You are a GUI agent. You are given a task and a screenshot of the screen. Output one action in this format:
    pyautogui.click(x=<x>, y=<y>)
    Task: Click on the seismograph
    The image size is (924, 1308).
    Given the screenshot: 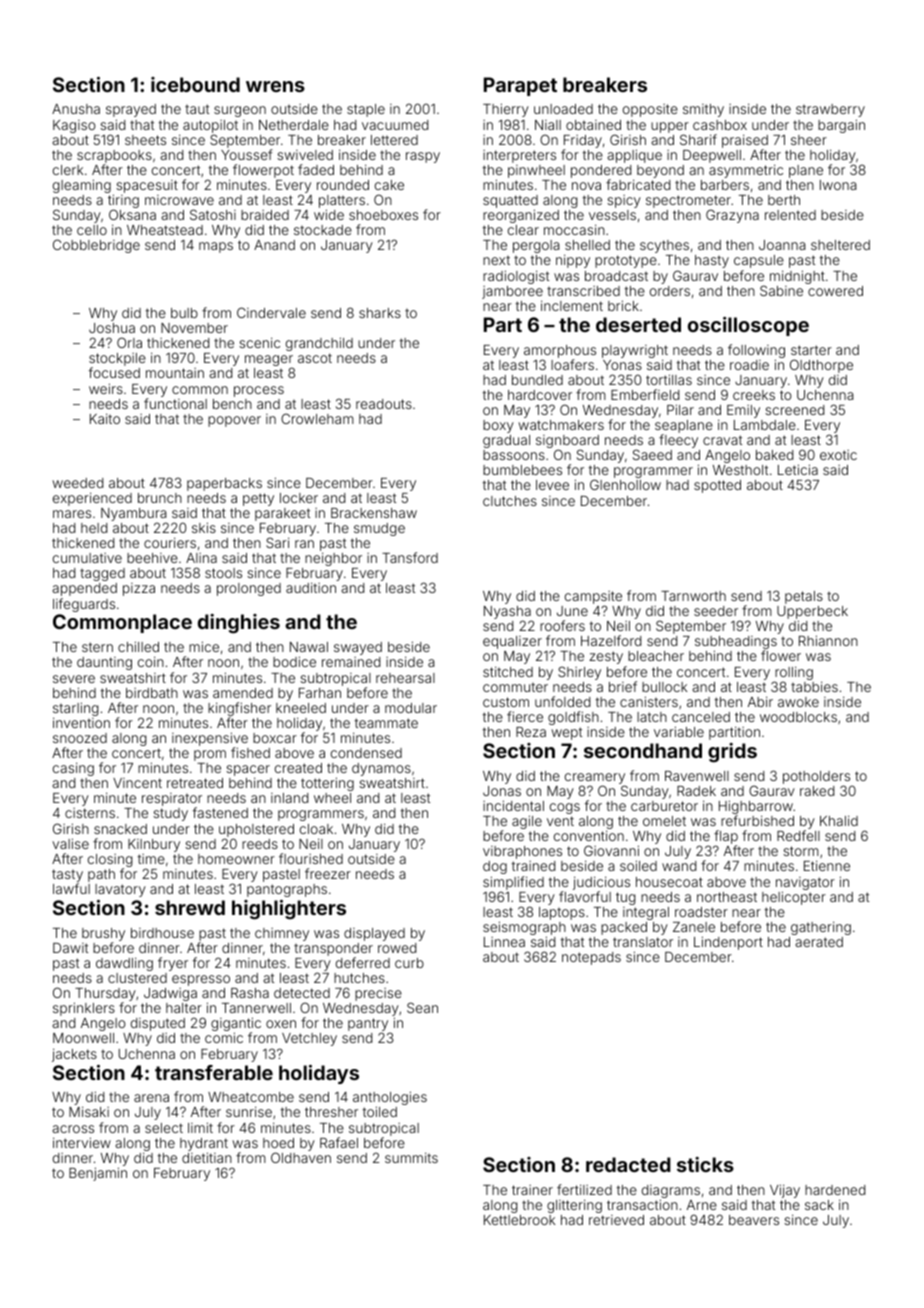 What is the action you would take?
    pyautogui.click(x=524, y=928)
